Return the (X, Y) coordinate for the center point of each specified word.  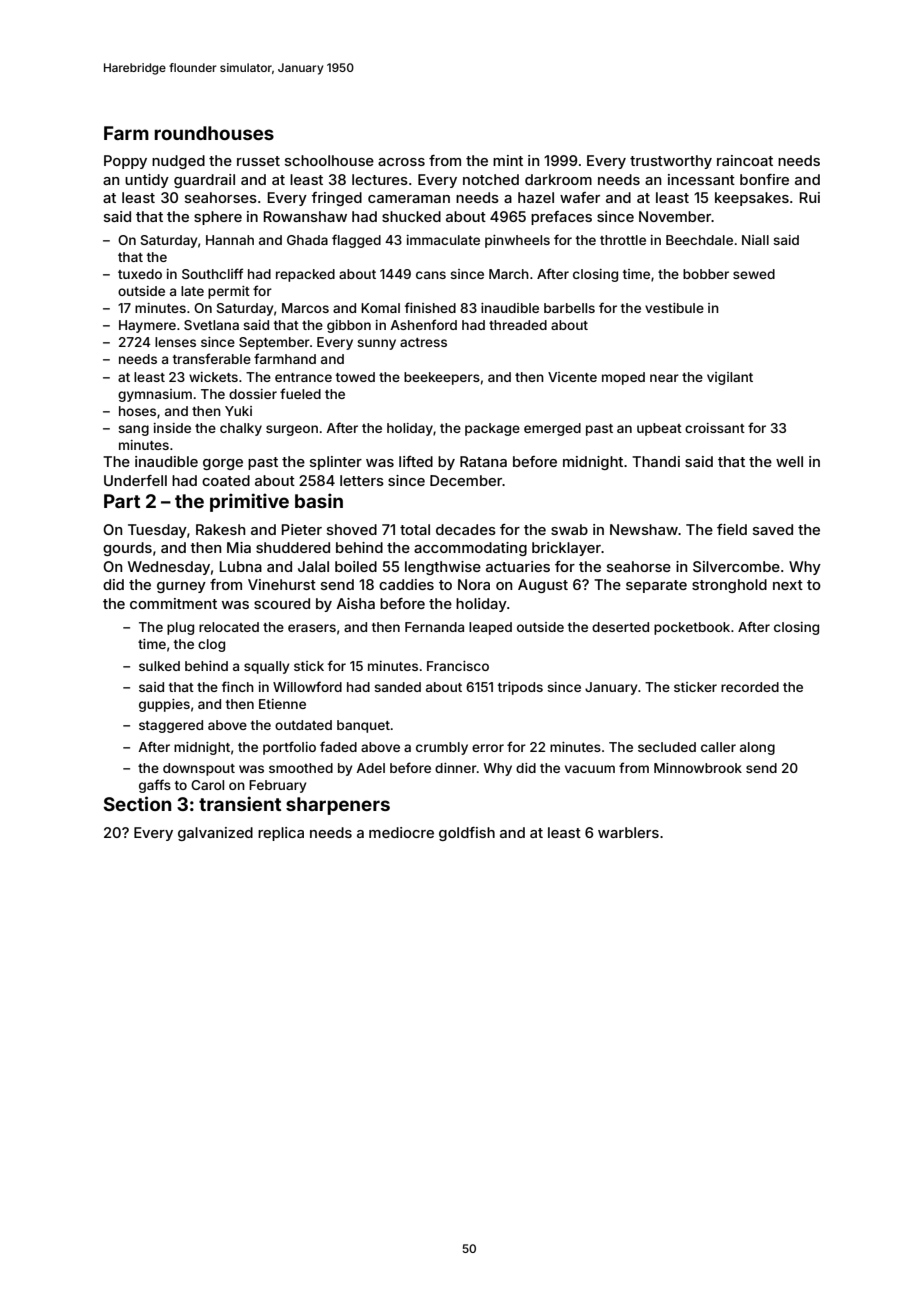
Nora (474, 584)
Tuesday (157, 531)
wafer (580, 197)
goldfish (467, 834)
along (757, 748)
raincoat (745, 160)
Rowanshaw (305, 216)
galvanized (215, 834)
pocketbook (692, 628)
